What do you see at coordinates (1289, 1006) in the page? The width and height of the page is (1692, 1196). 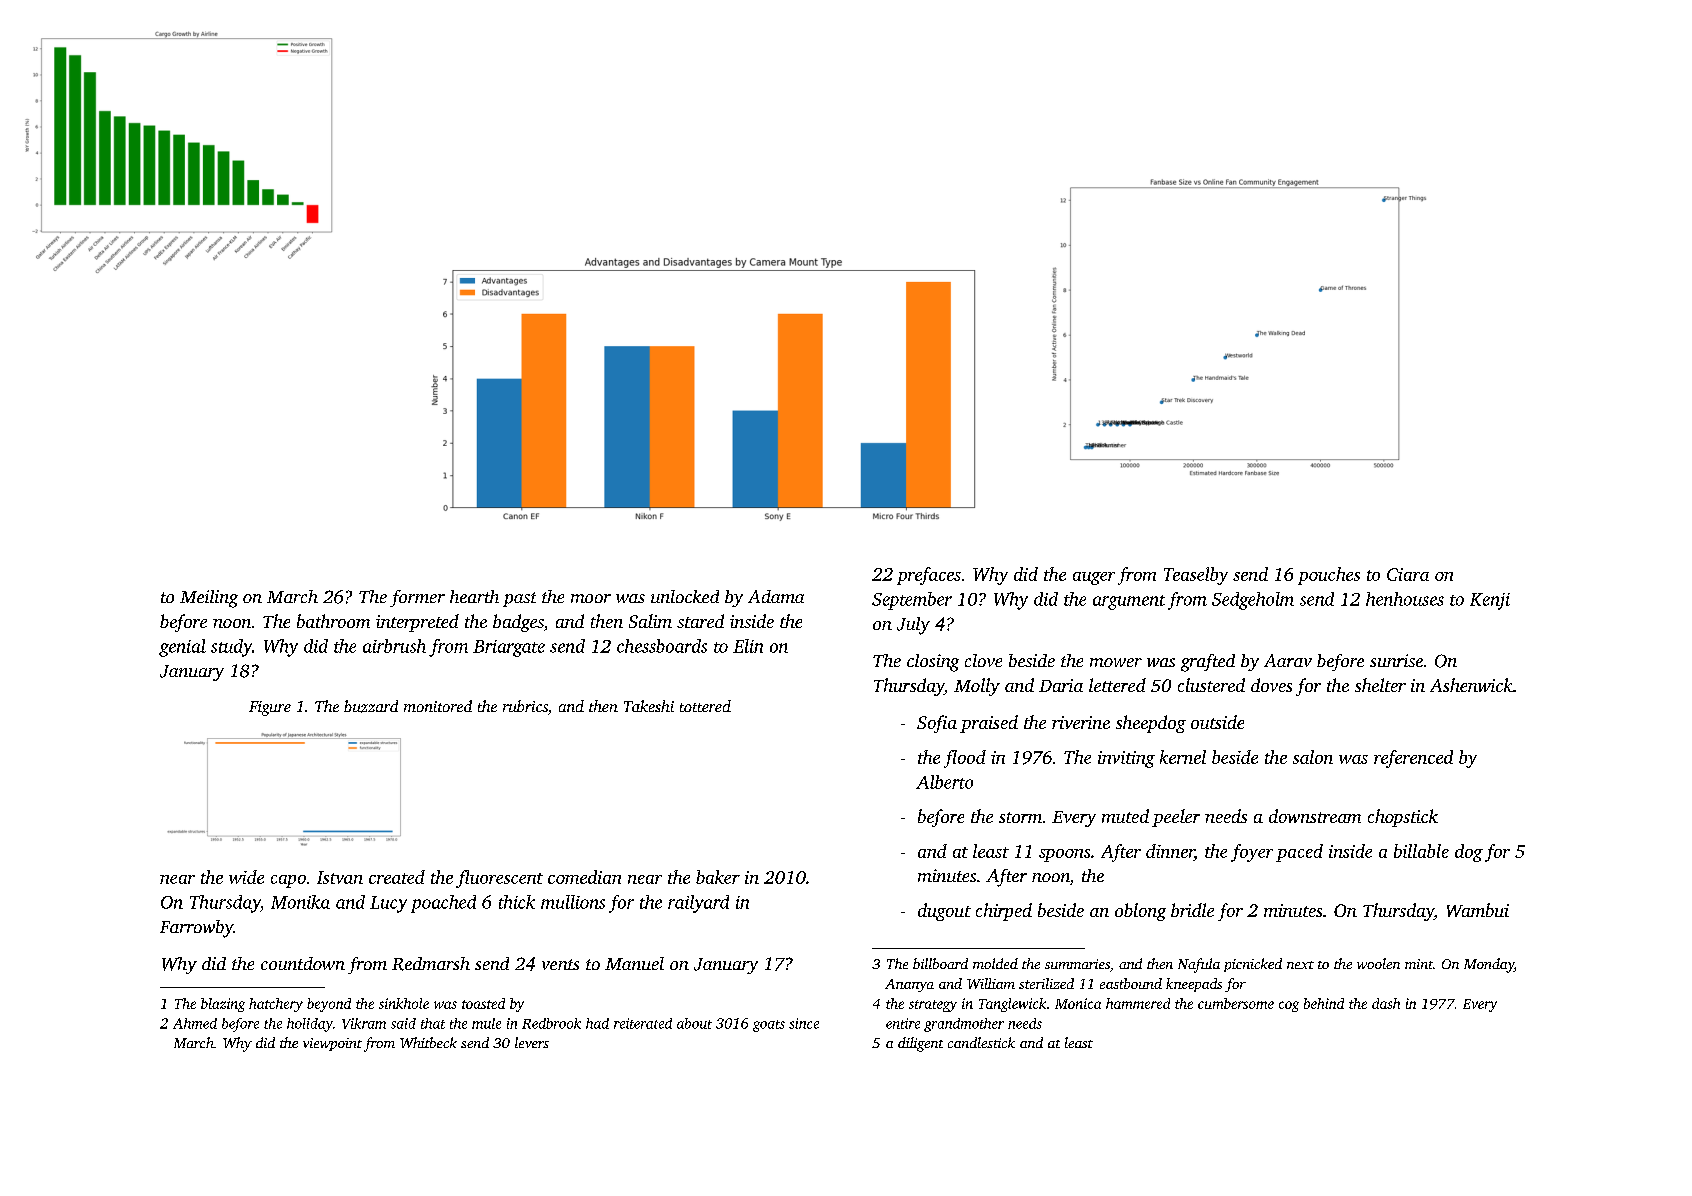 I see `cog` at bounding box center [1289, 1006].
